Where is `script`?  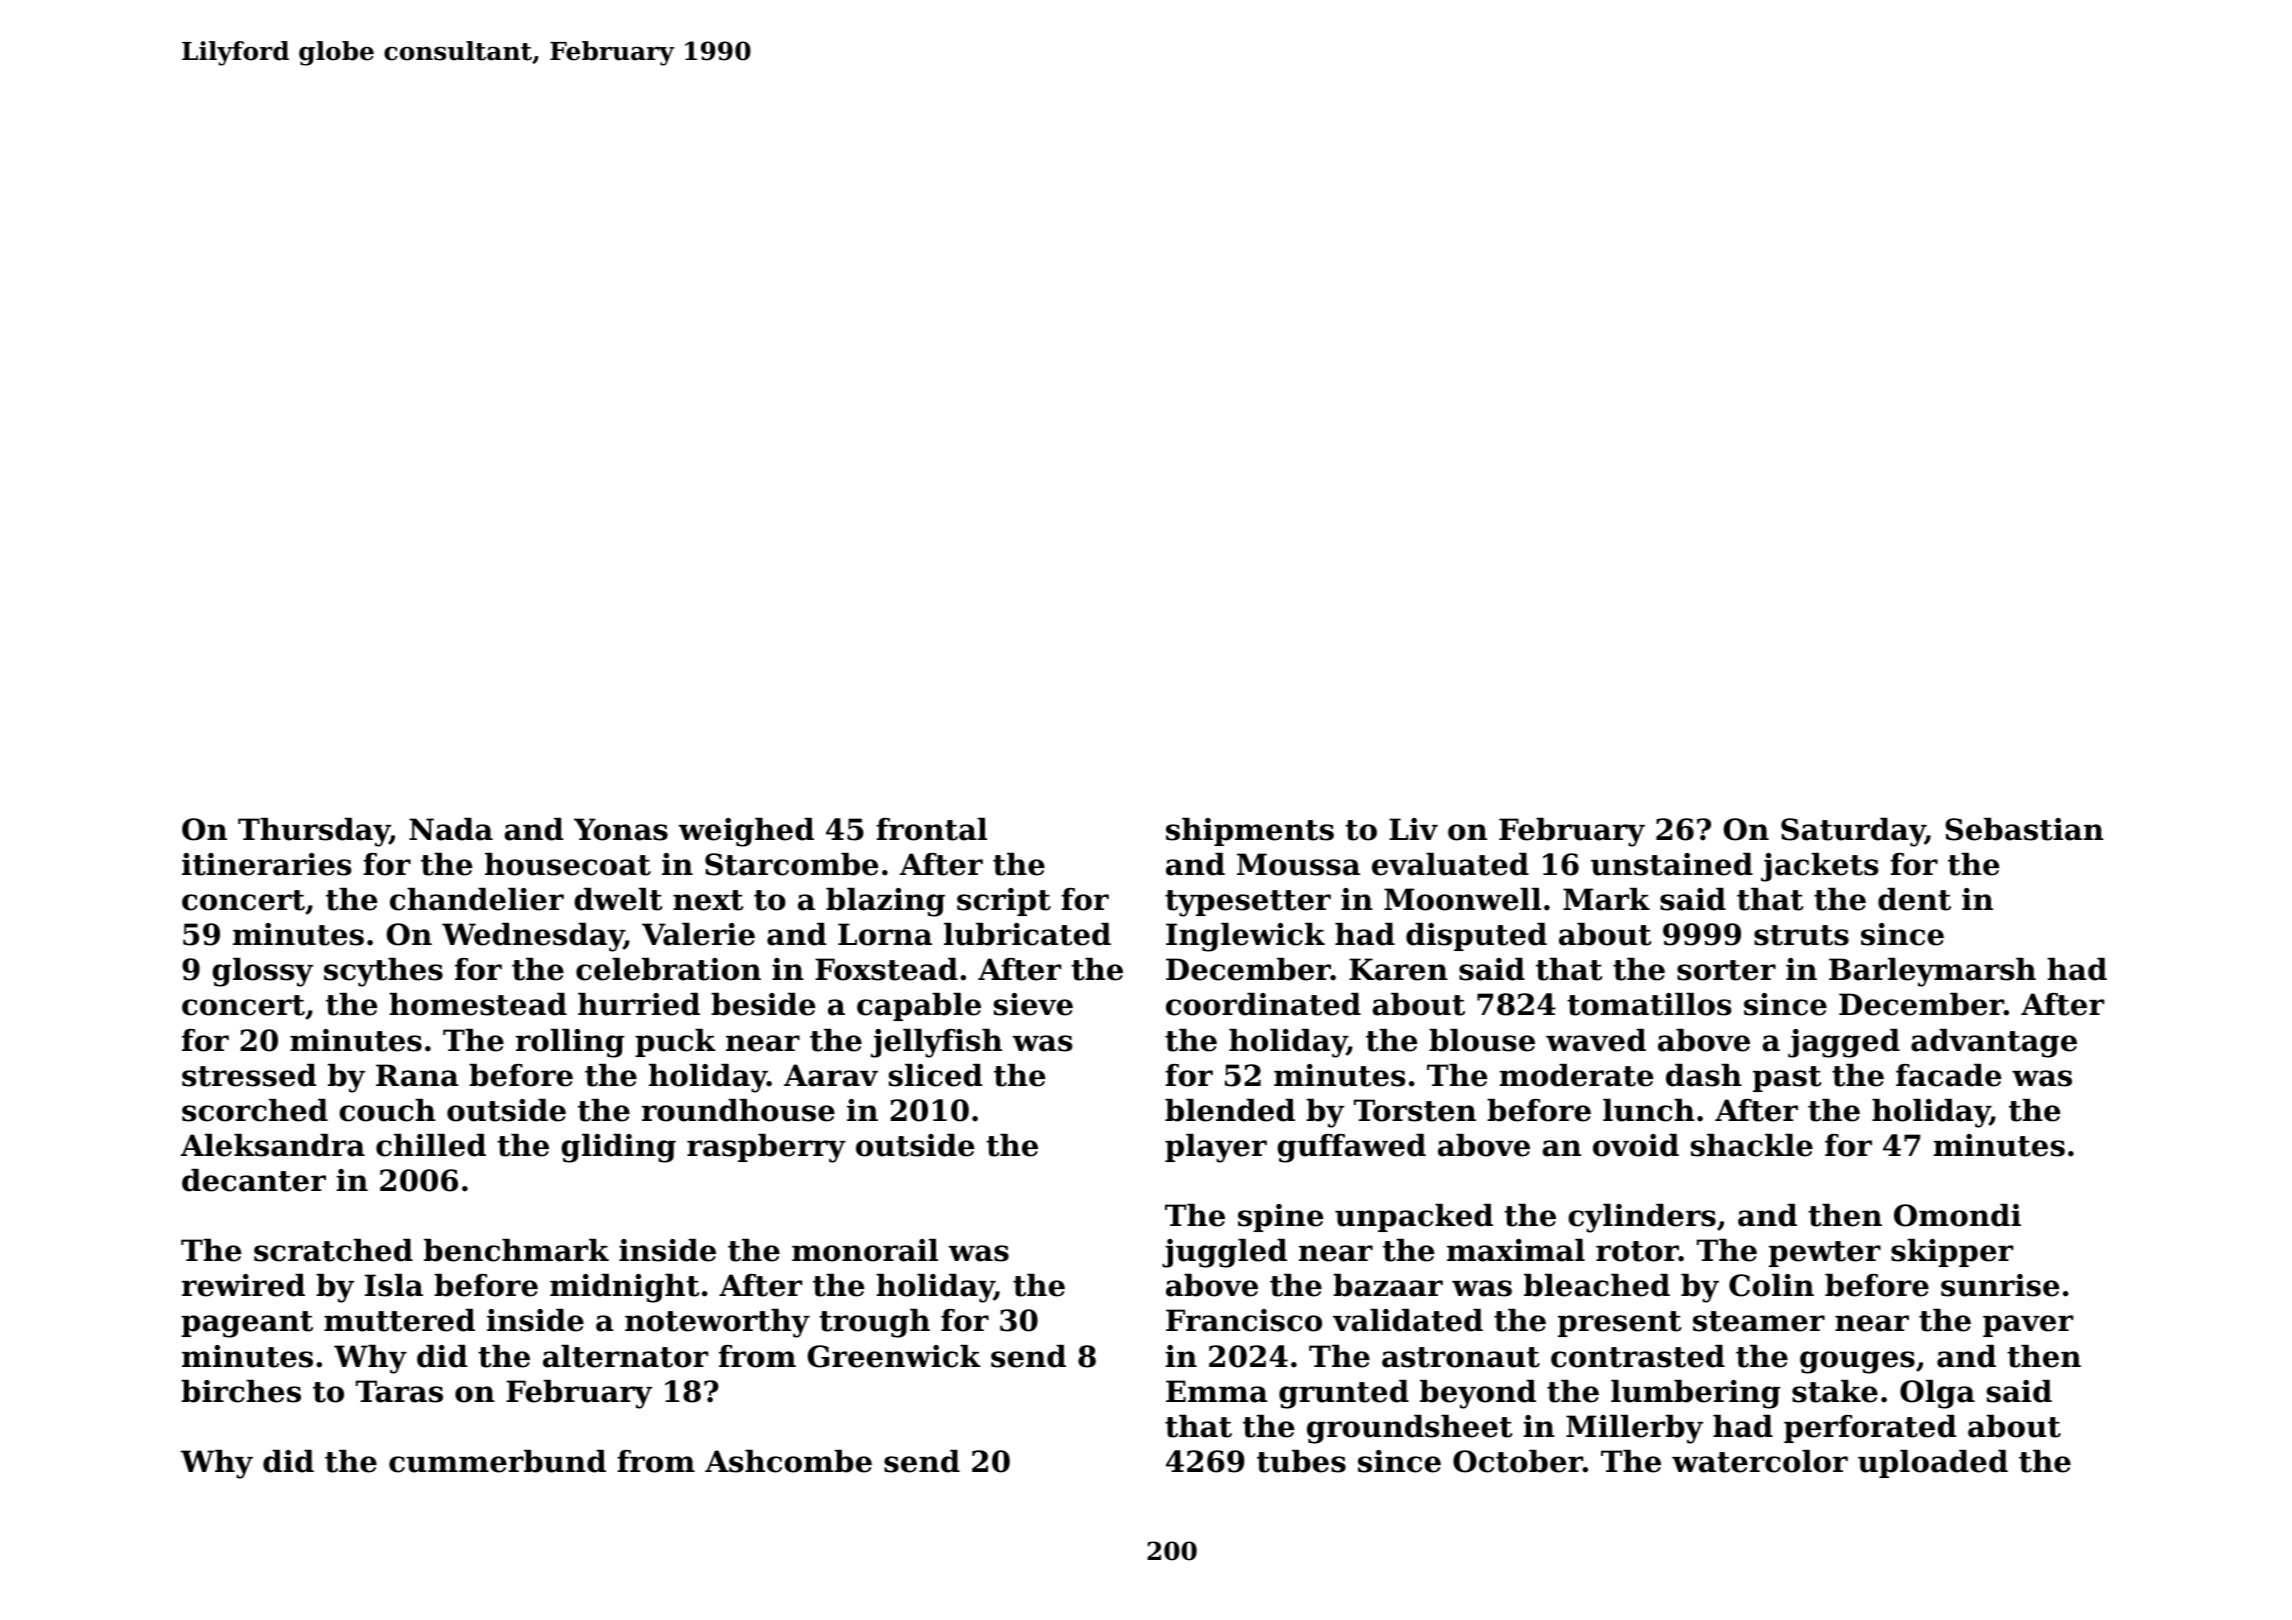
script is located at coordinates (1004, 902).
